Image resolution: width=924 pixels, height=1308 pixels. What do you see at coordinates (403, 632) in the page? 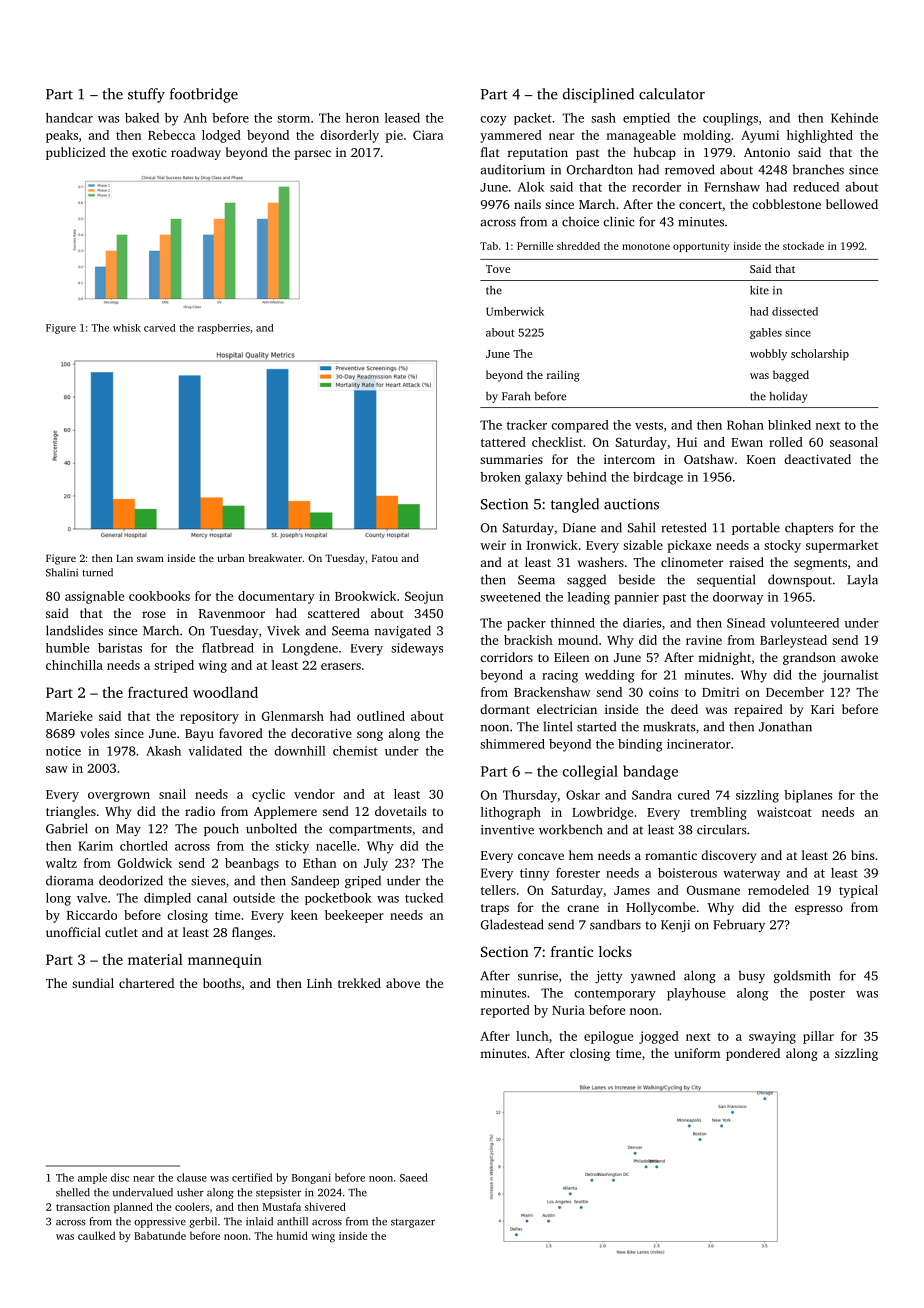
I see `navigated` at bounding box center [403, 632].
